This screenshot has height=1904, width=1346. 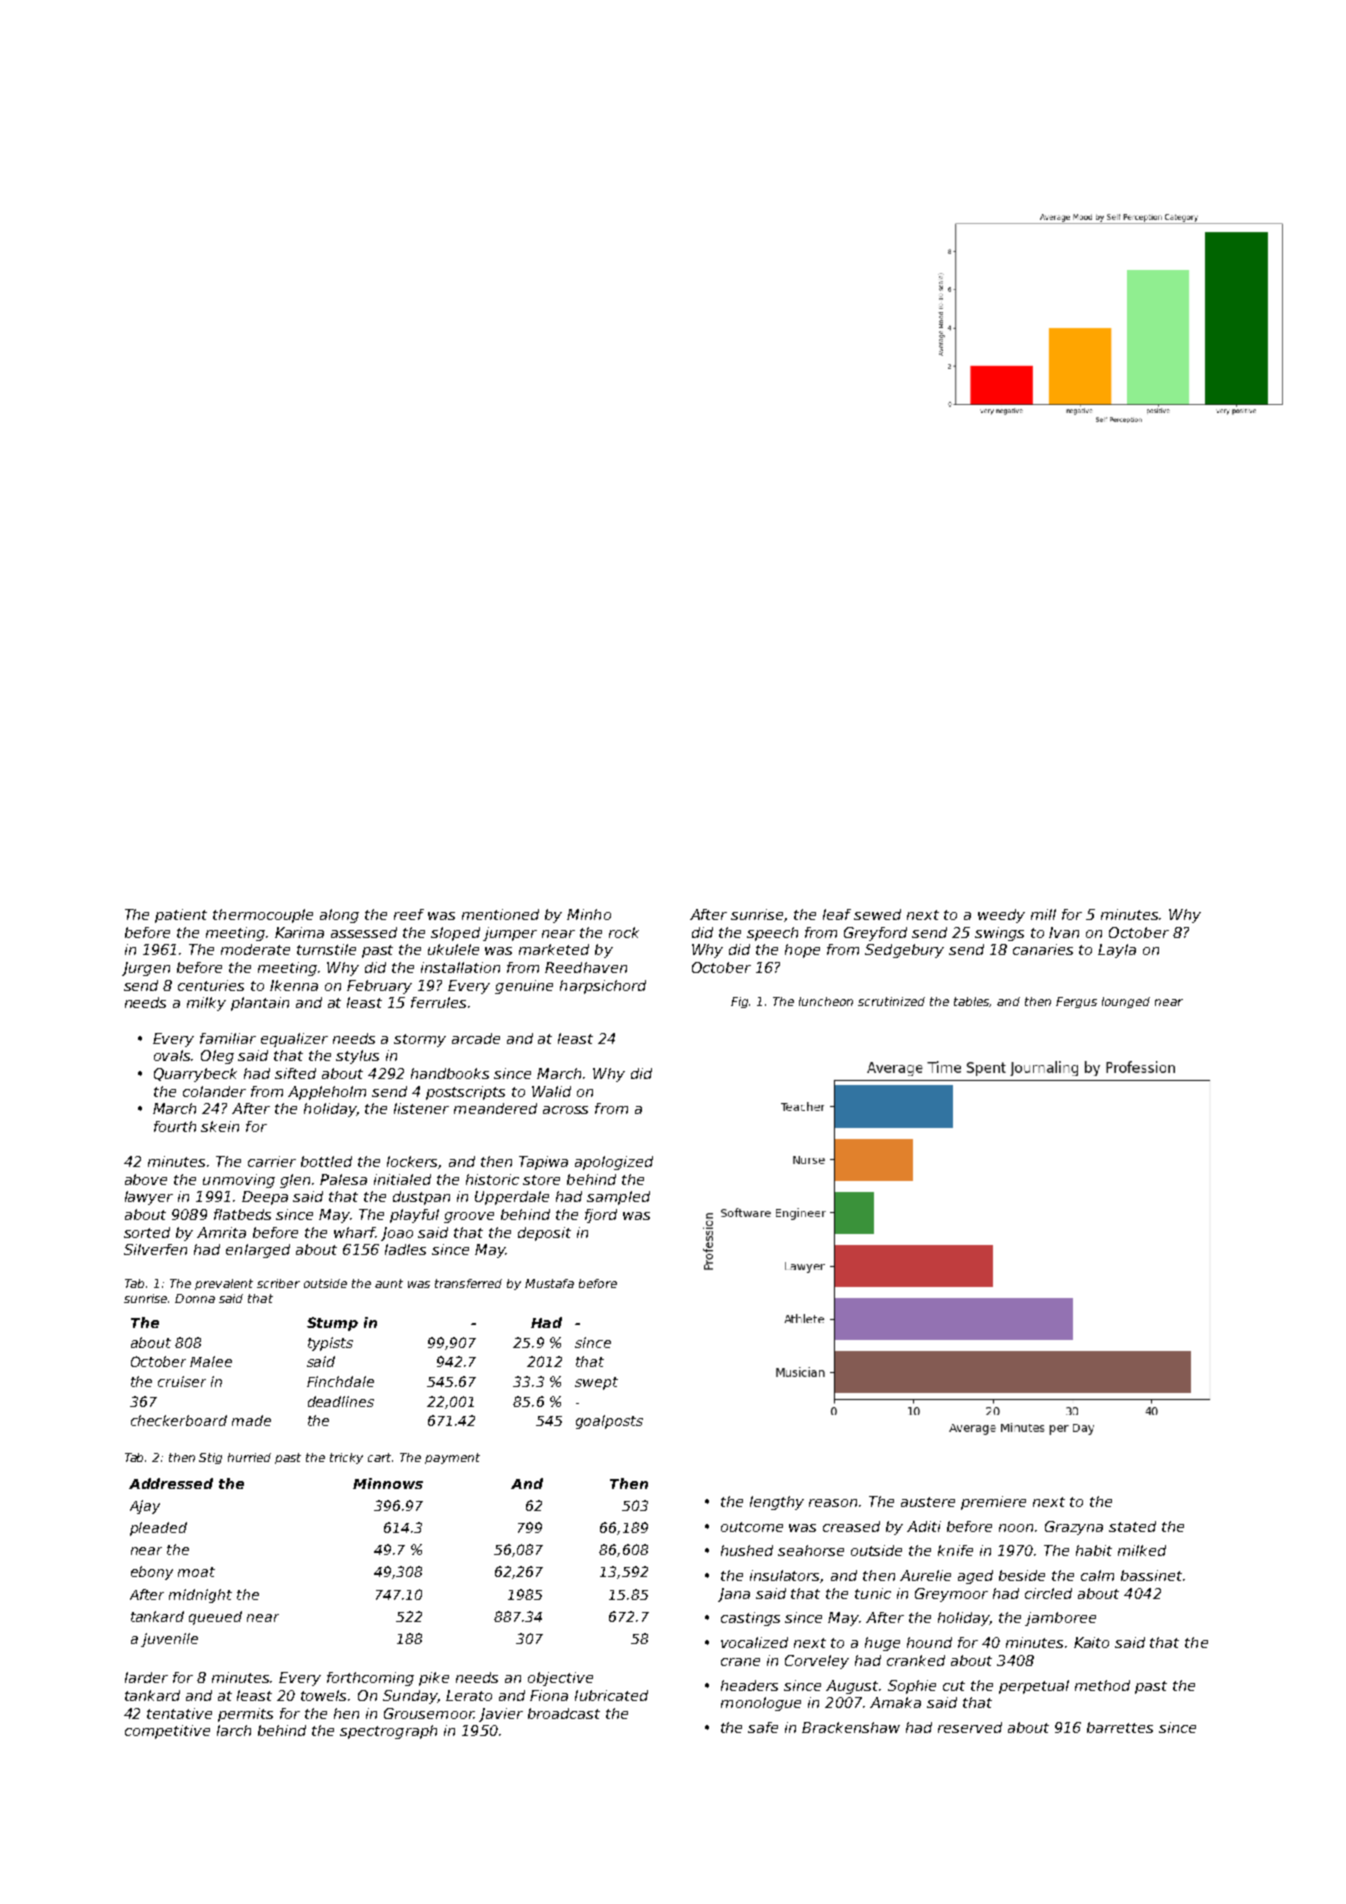 What do you see at coordinates (155, 1249) in the screenshot?
I see `Silverfen` at bounding box center [155, 1249].
